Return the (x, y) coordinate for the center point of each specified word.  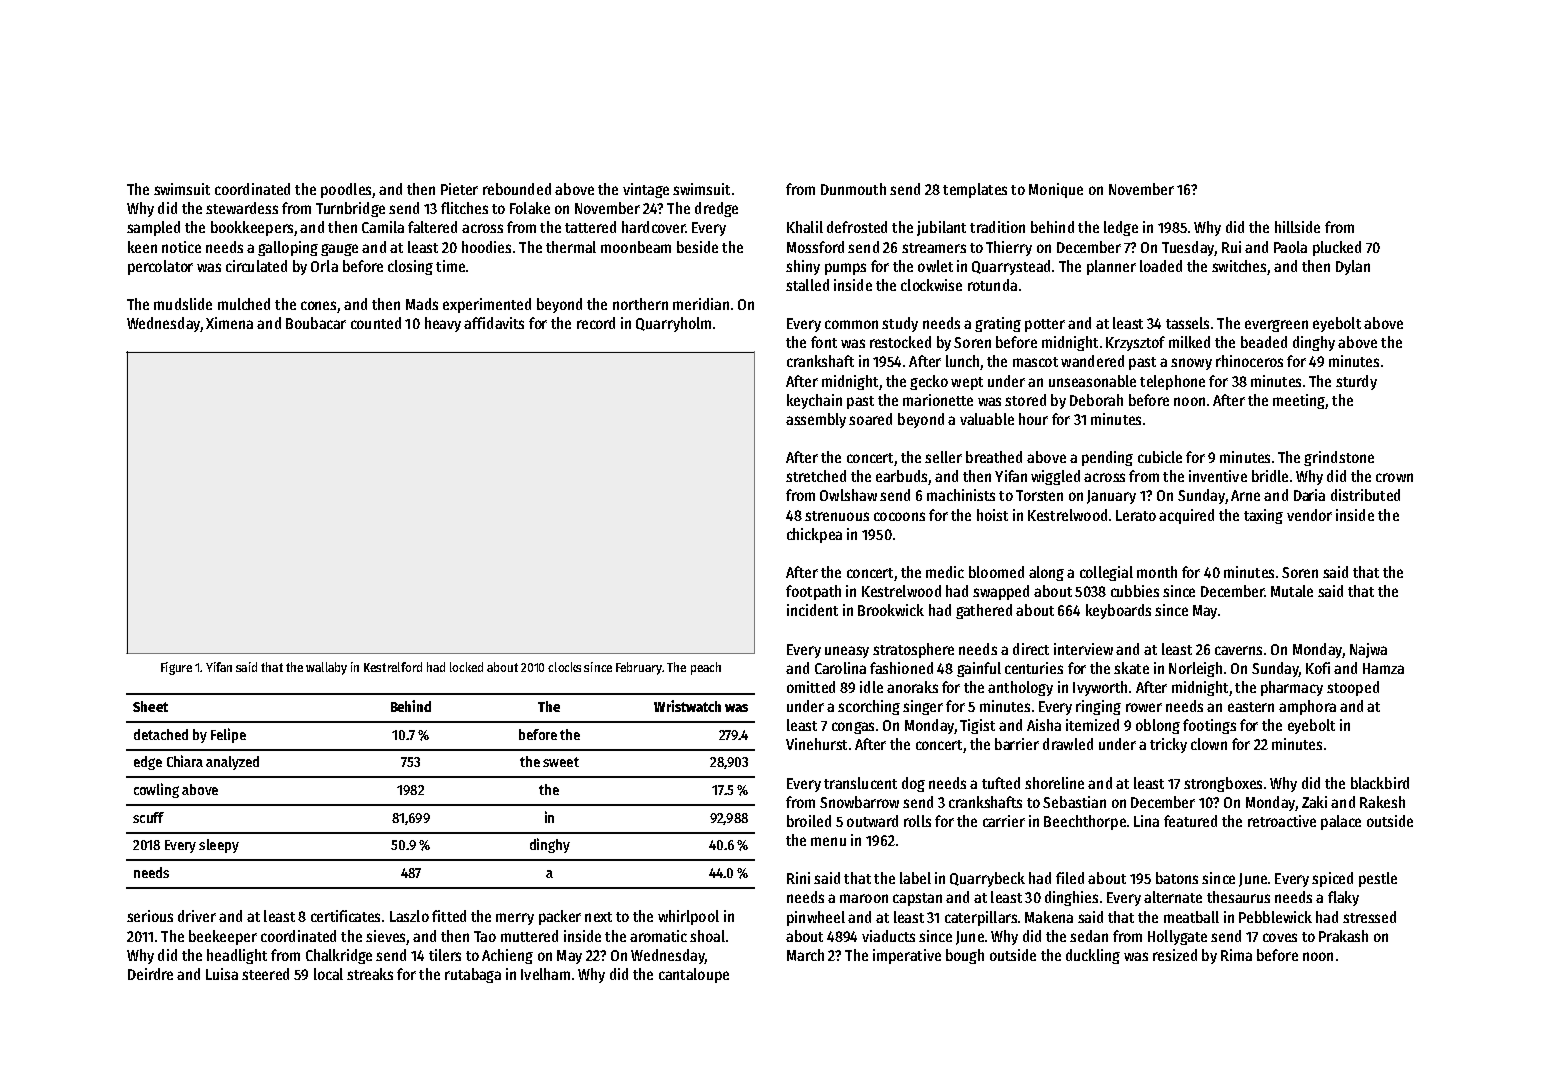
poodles (346, 190)
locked (466, 667)
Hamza (1383, 668)
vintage (646, 190)
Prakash (1343, 936)
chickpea (814, 535)
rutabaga (473, 975)
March (805, 955)
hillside (1297, 227)
